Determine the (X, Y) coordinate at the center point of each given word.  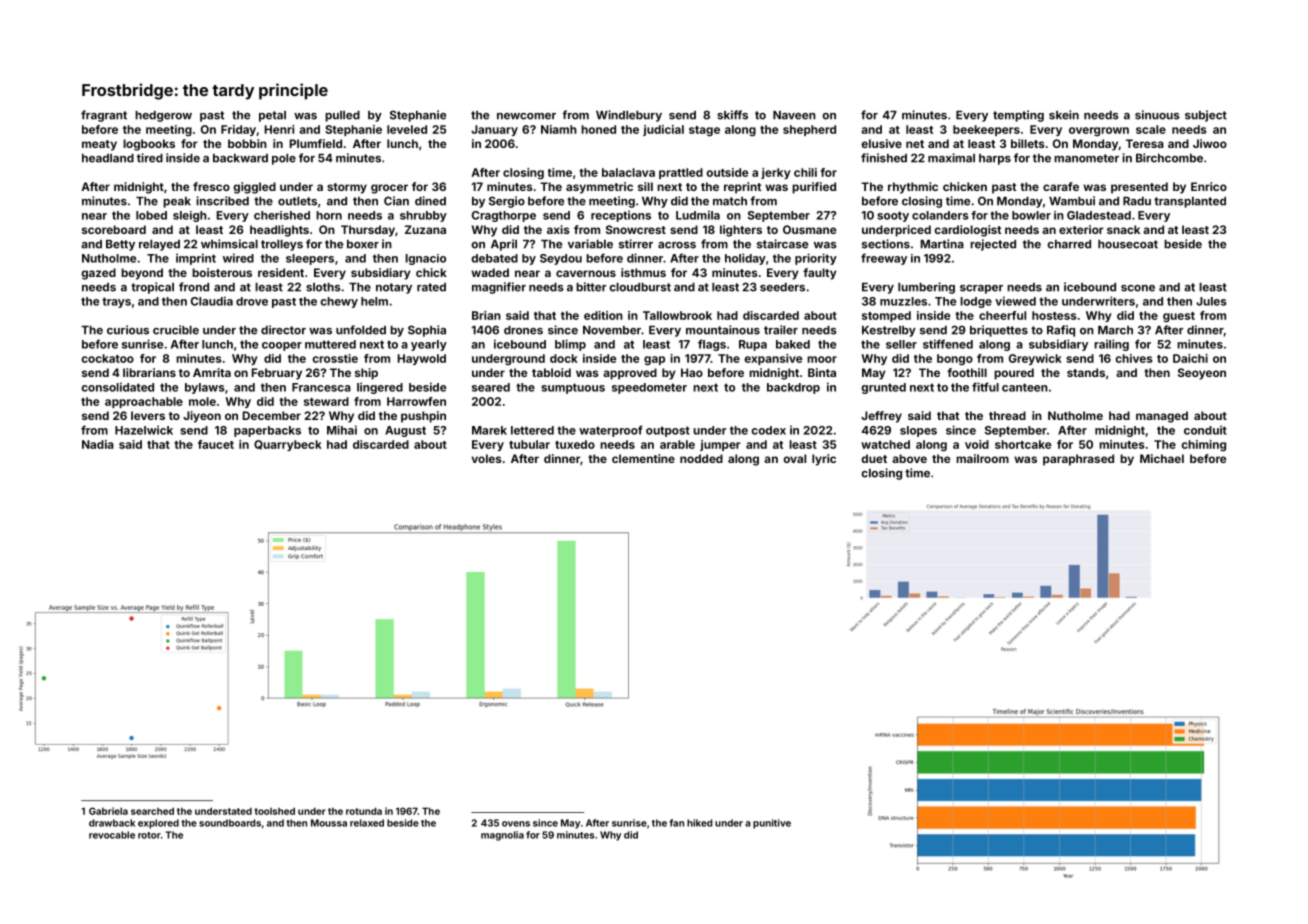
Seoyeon (1202, 374)
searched (152, 811)
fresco (211, 186)
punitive (772, 824)
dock (564, 358)
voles (486, 458)
